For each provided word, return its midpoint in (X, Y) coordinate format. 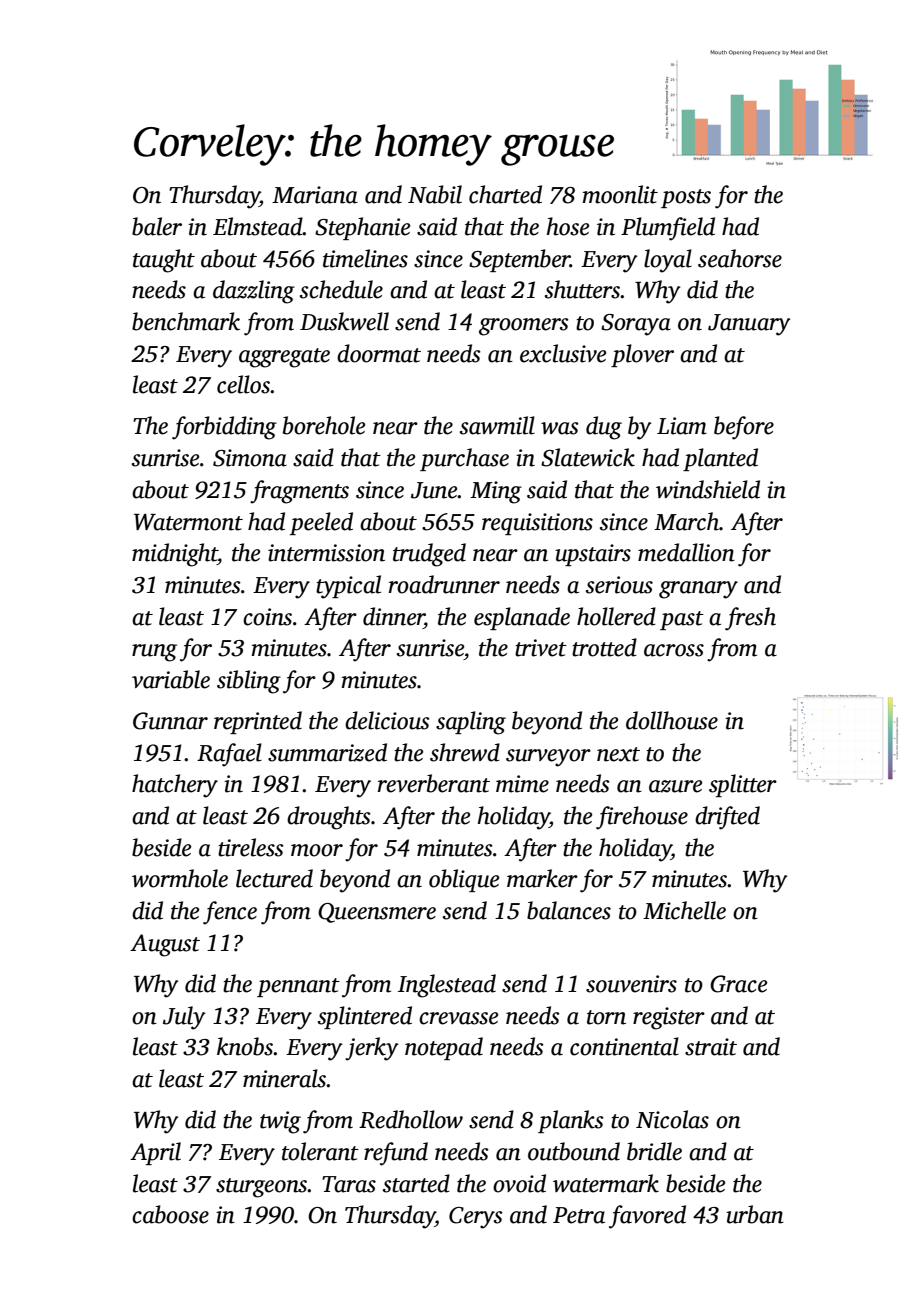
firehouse (642, 818)
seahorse (740, 258)
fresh (750, 619)
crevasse (458, 1018)
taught (164, 261)
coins (267, 617)
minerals (284, 1078)
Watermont (188, 522)
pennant (298, 987)
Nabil (435, 194)
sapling (471, 723)
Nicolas (672, 1119)
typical (348, 587)
